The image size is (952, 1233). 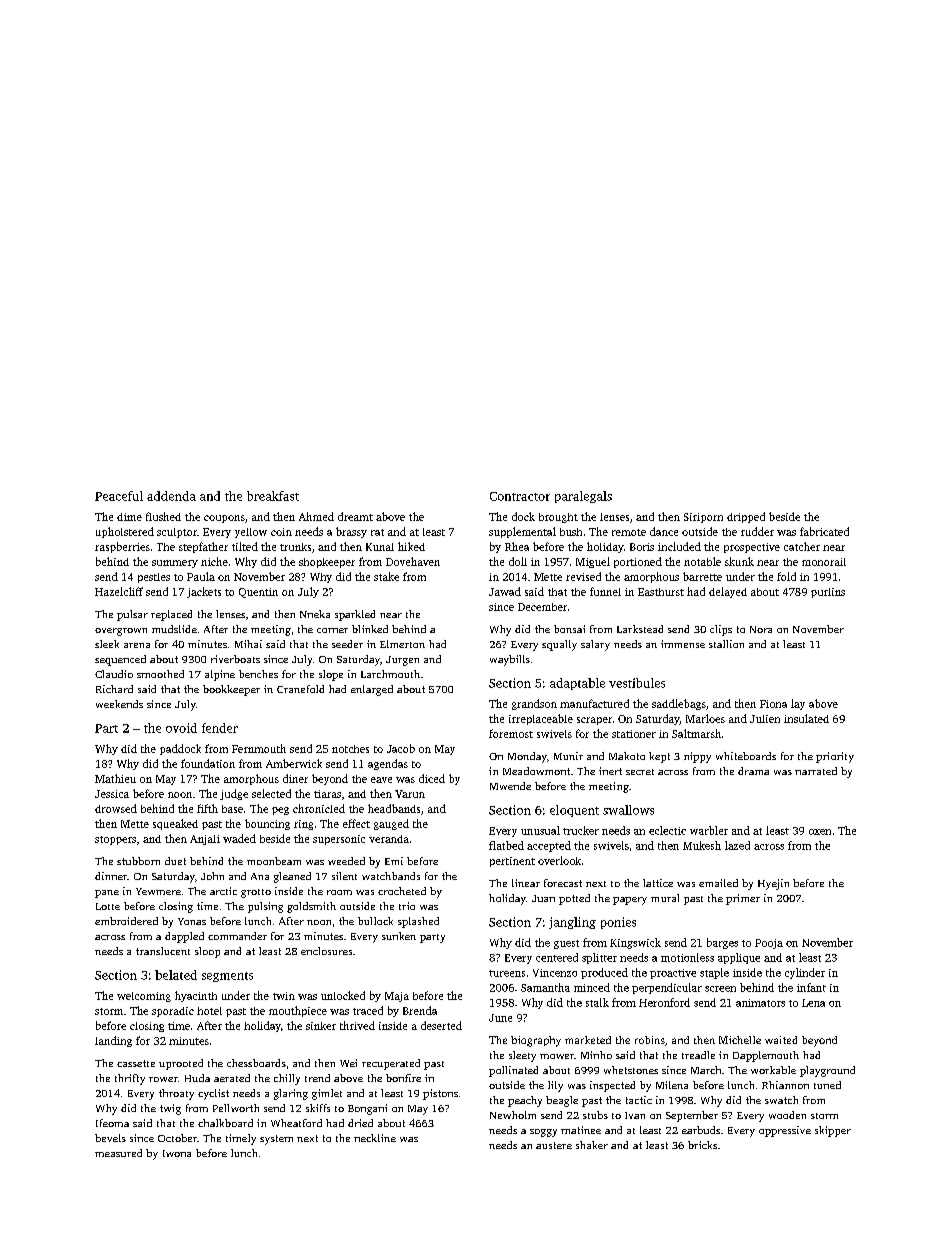 What do you see at coordinates (746, 517) in the page?
I see `dripped` at bounding box center [746, 517].
